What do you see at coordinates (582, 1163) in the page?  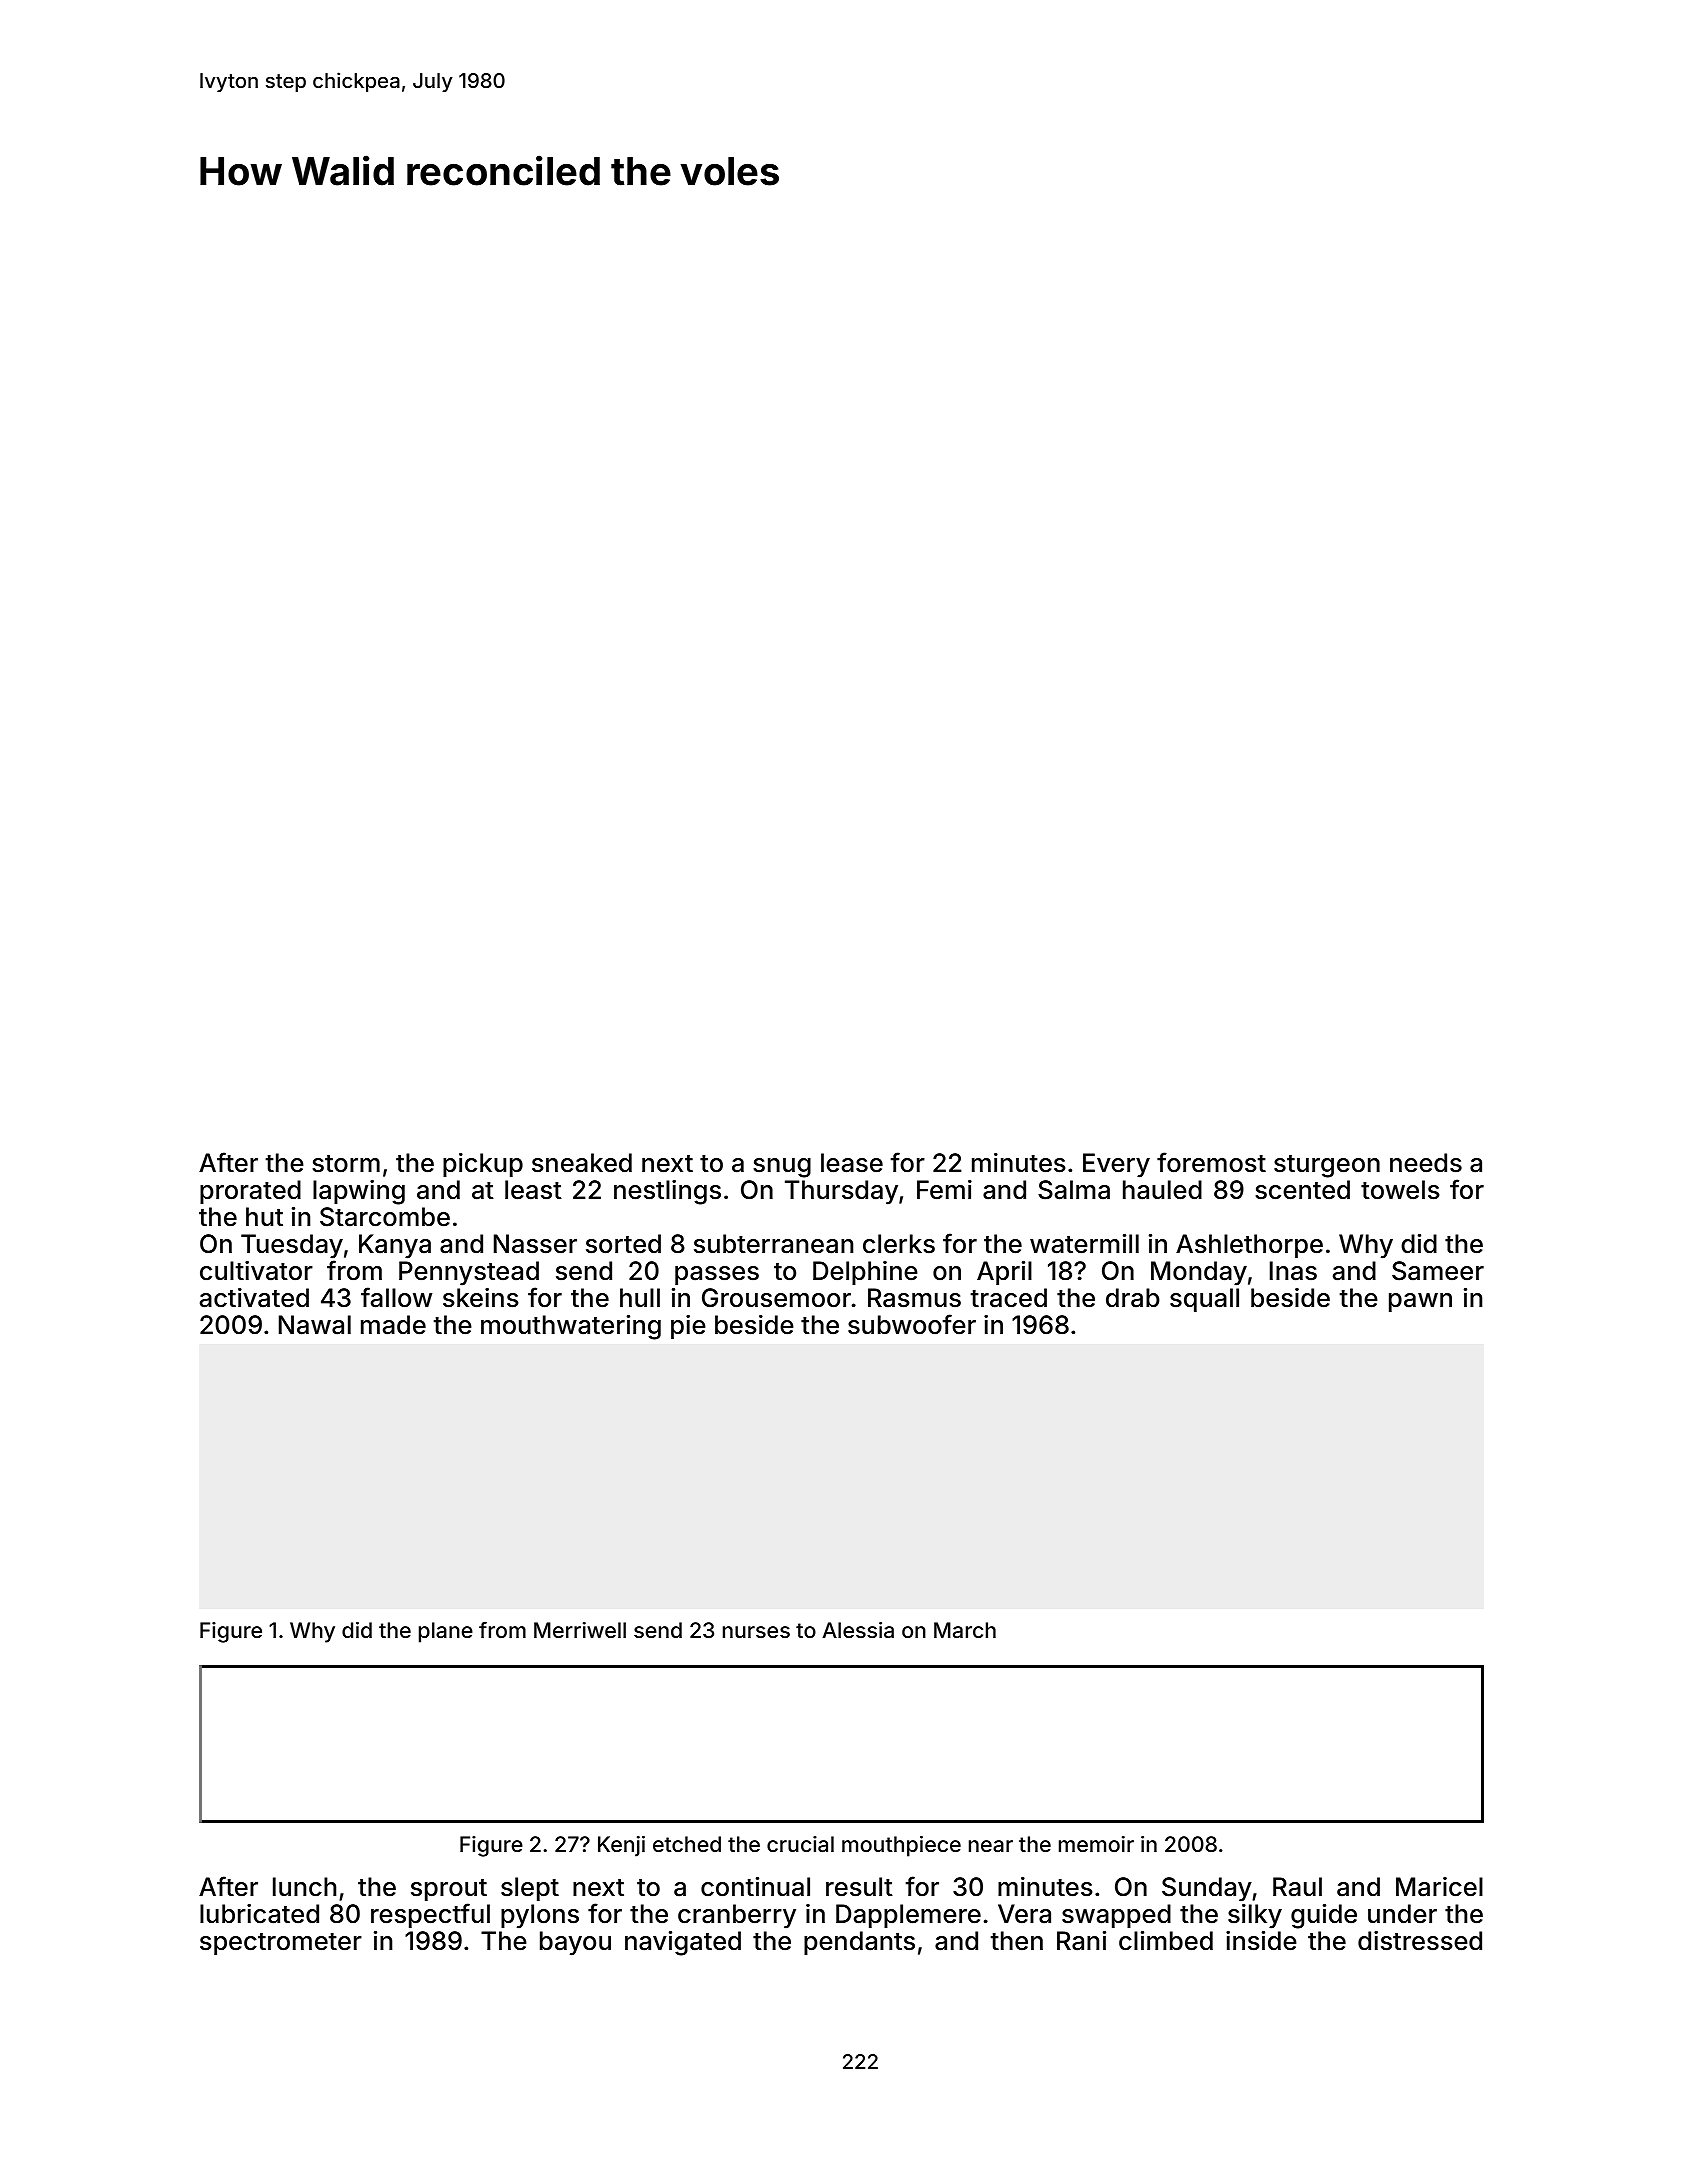 I see `sneaked` at bounding box center [582, 1163].
